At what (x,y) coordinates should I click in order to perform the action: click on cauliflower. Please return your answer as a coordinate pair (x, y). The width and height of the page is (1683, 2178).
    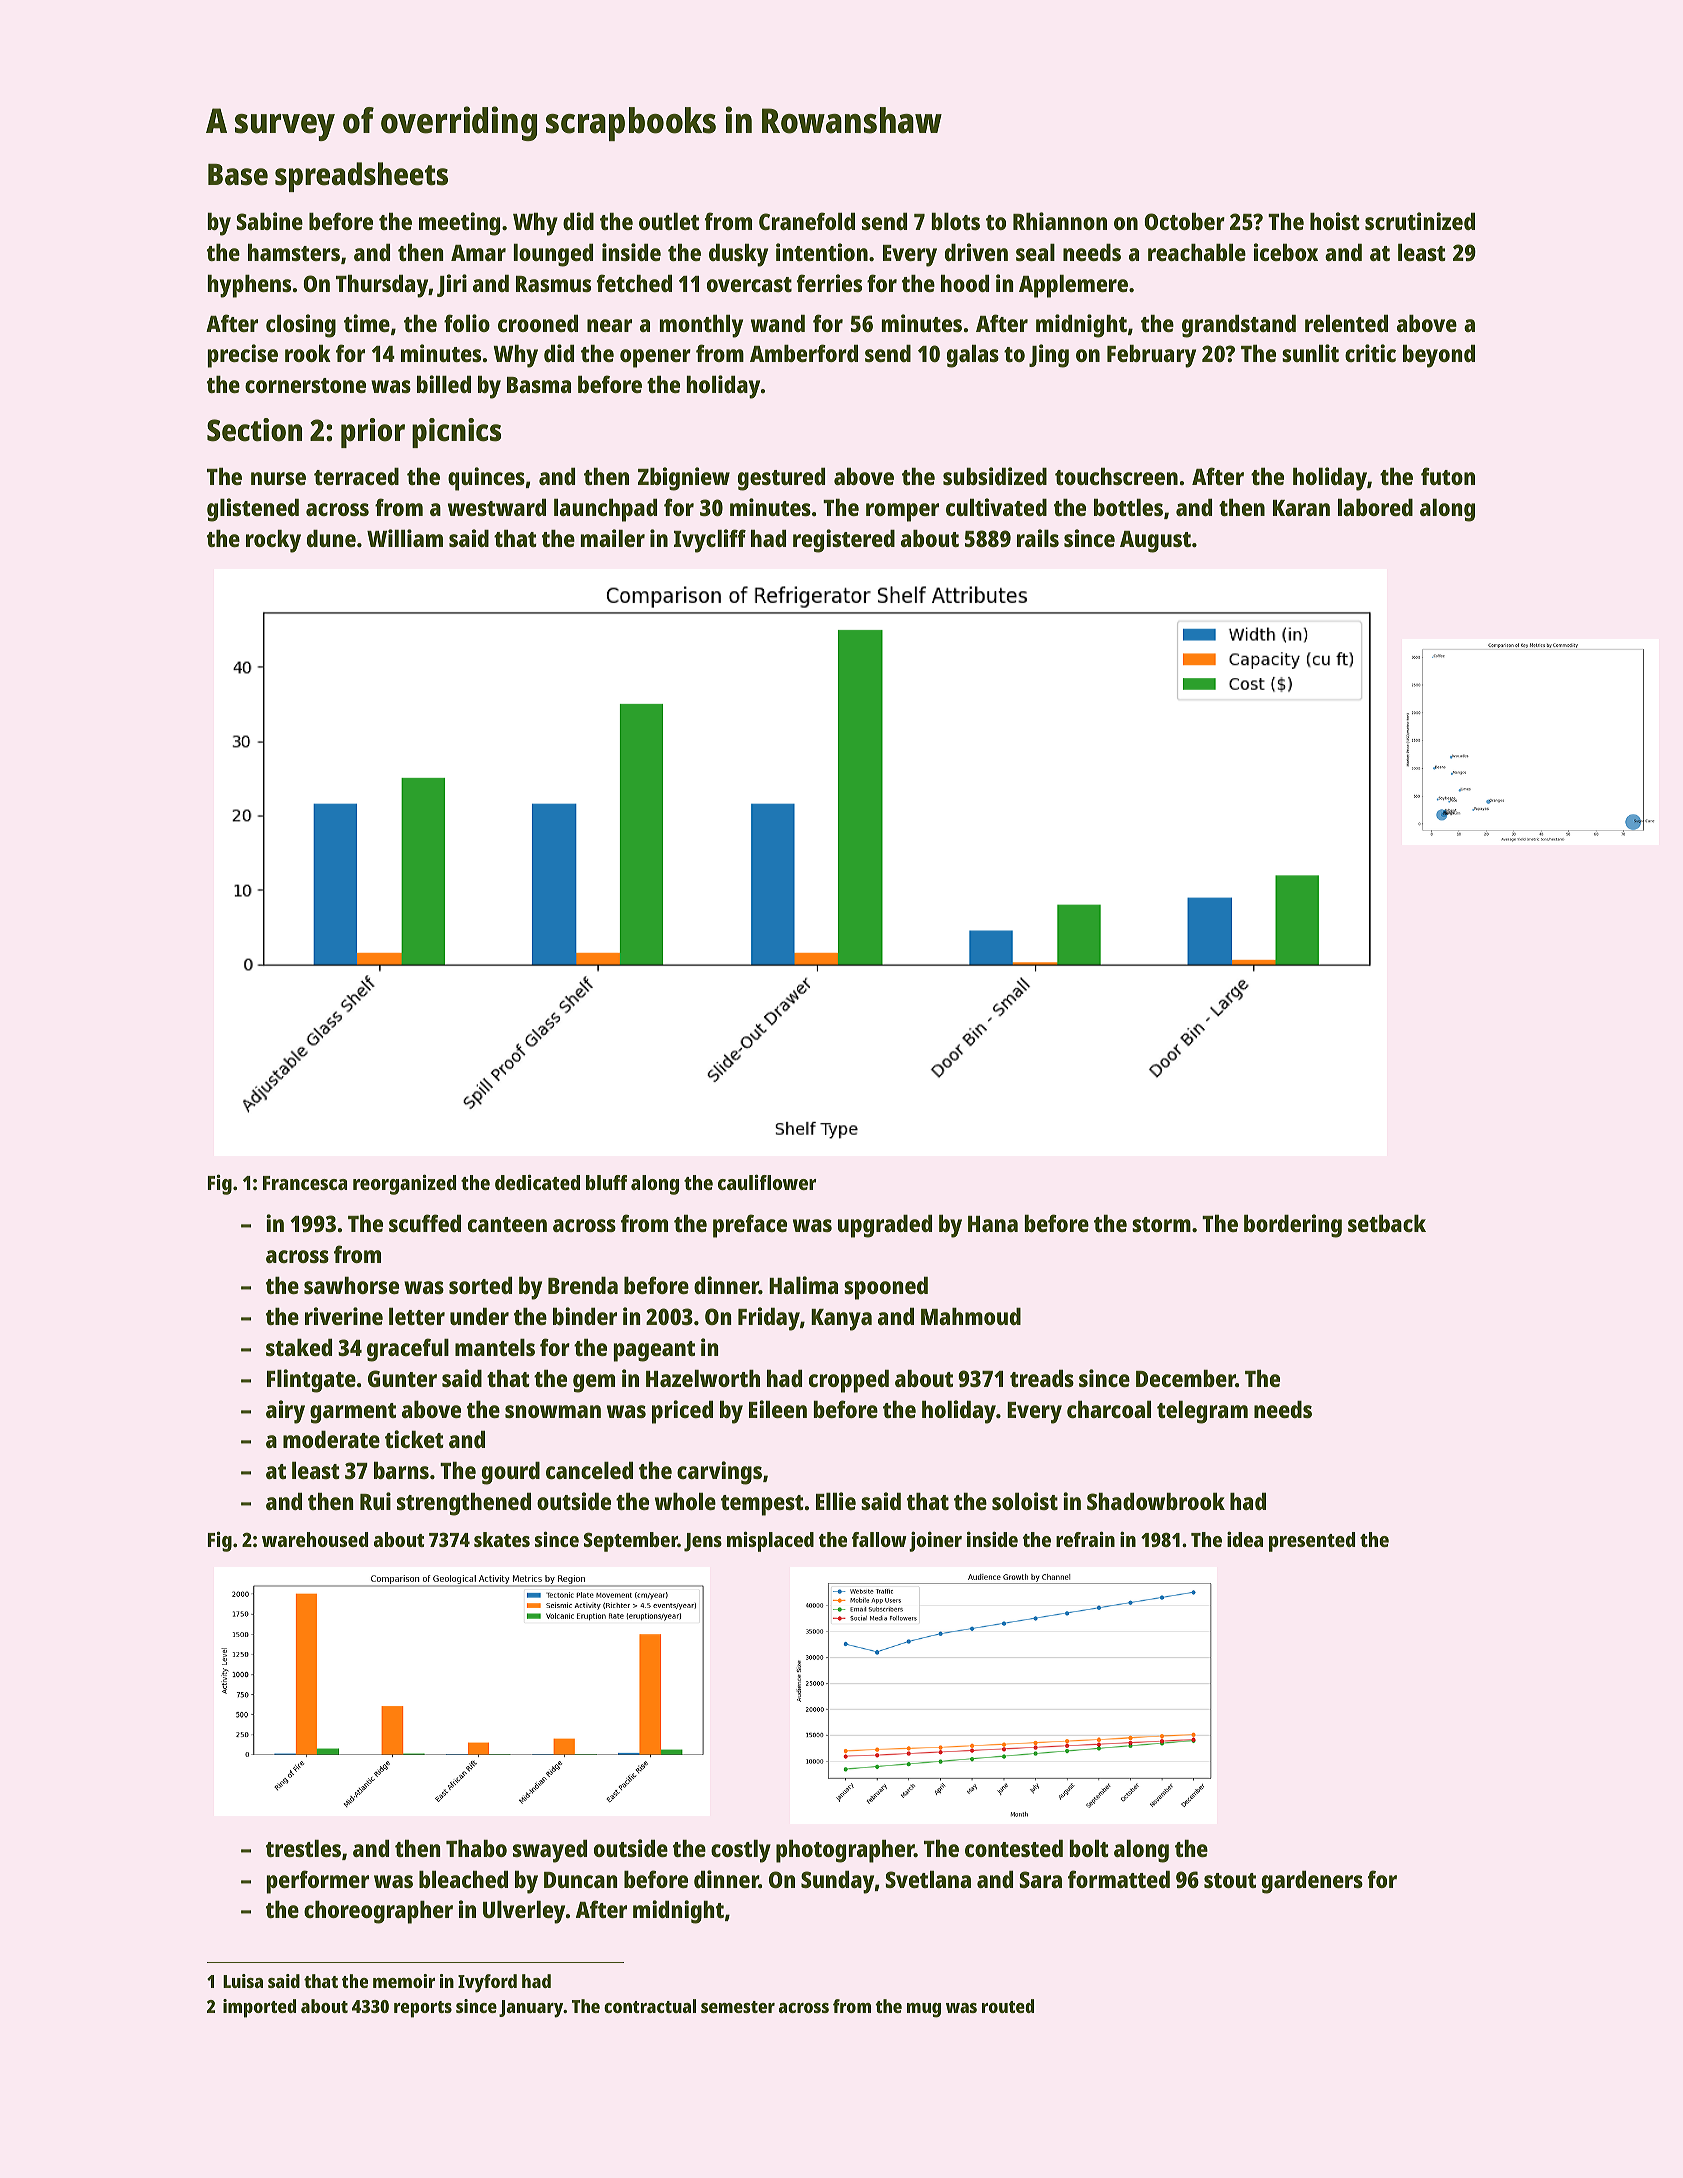
    Looking at the image, I should click on (767, 1182).
